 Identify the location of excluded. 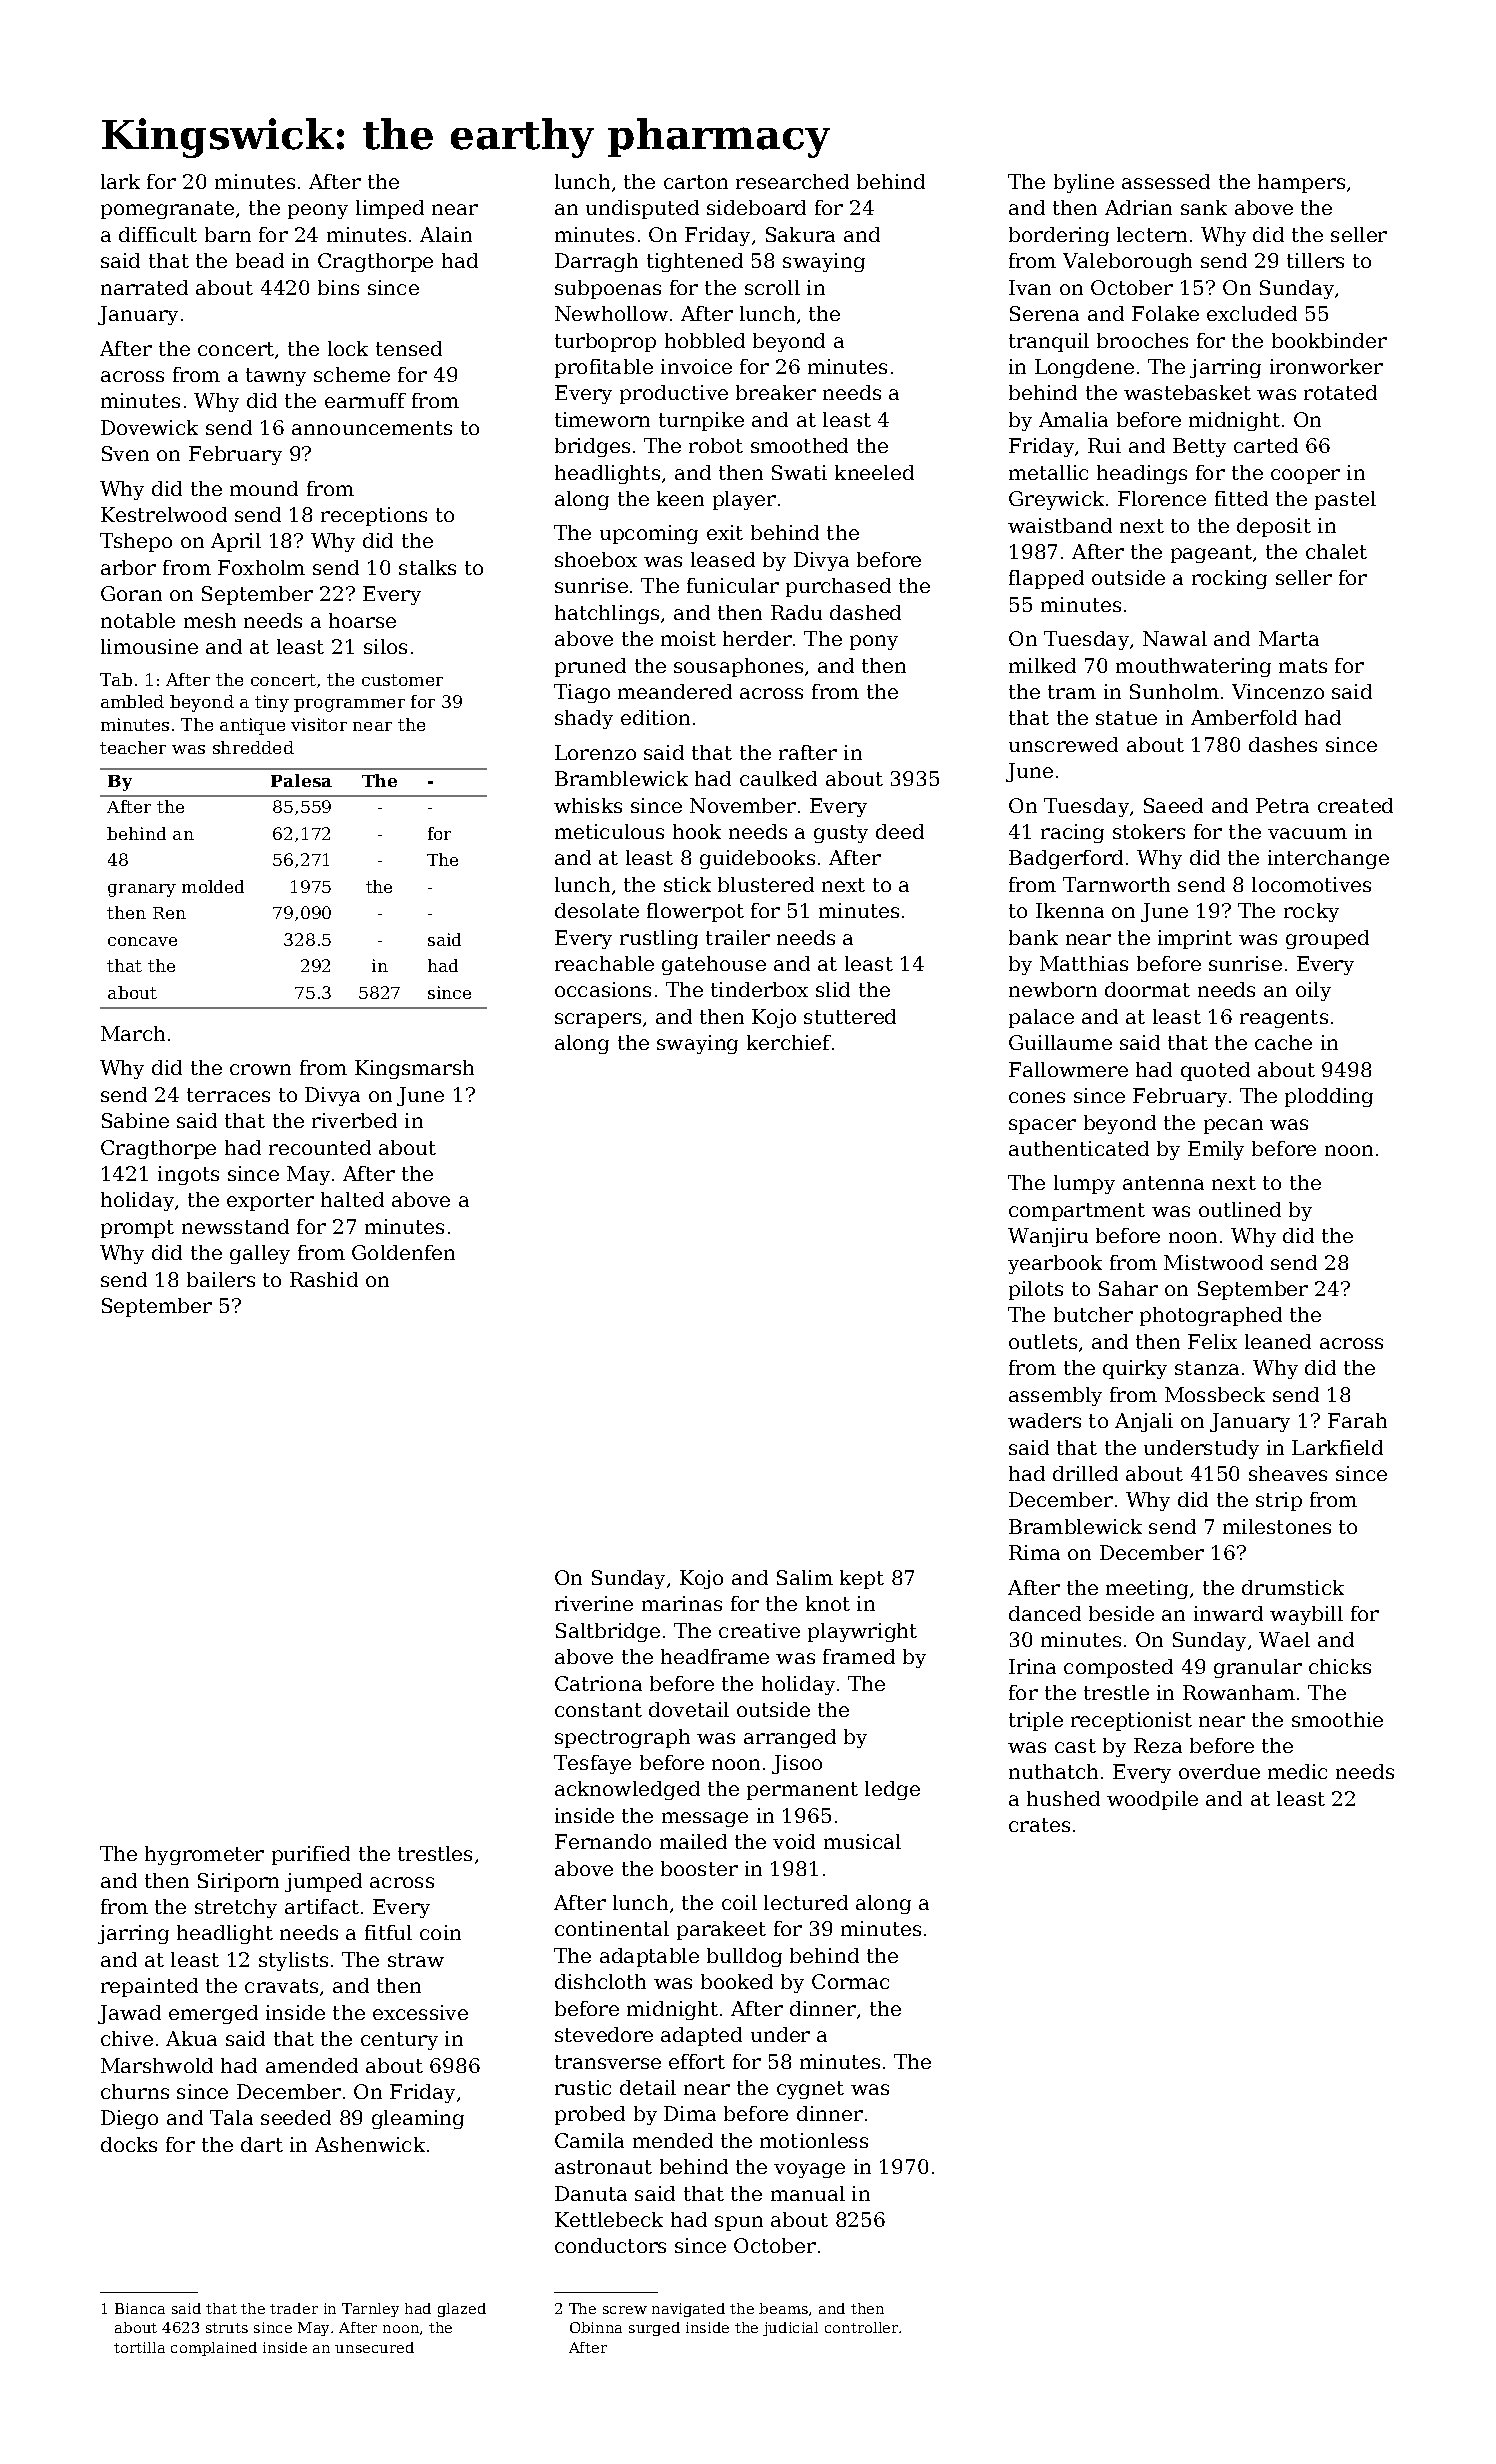
(1252, 313).
